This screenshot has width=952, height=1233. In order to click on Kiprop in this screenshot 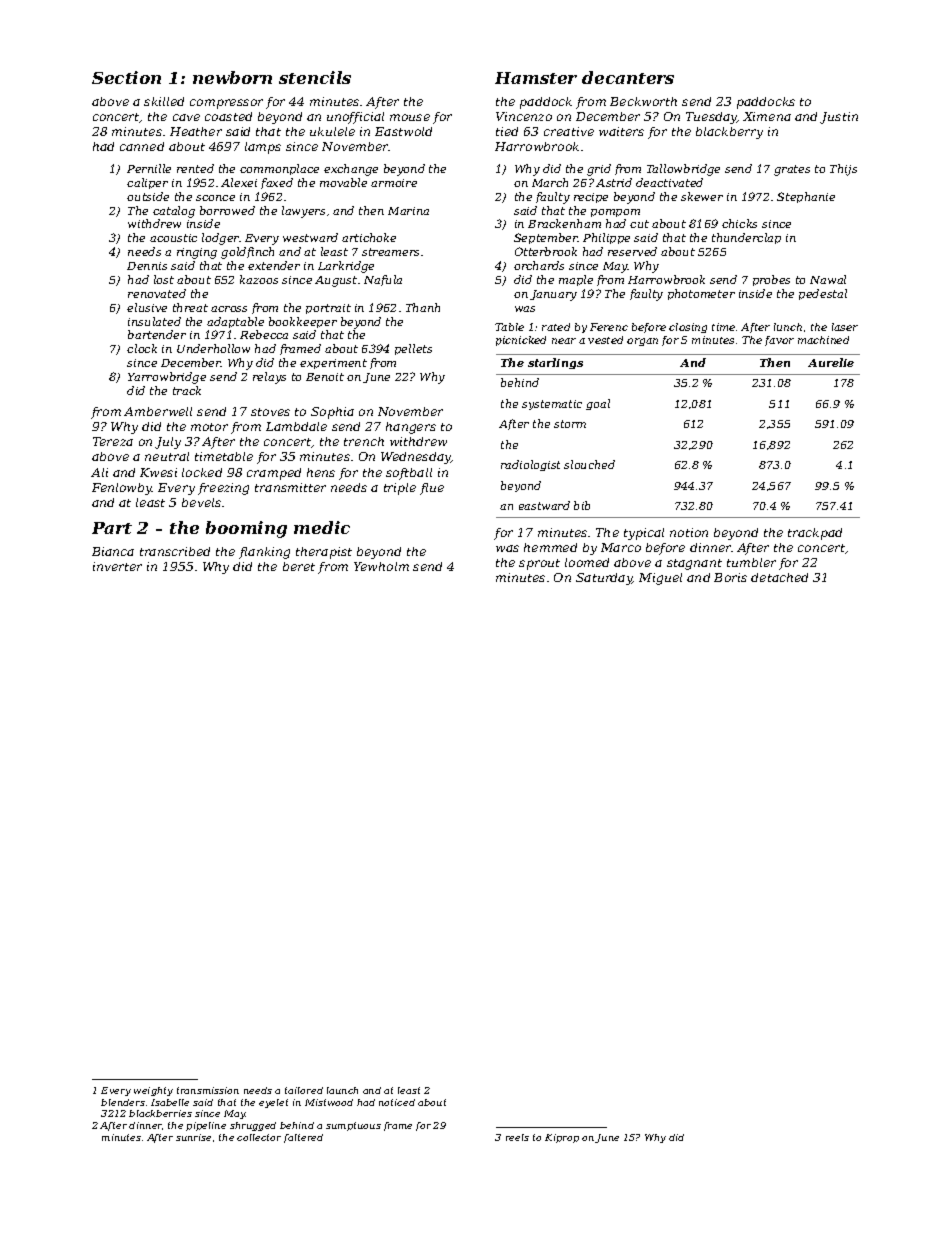, I will do `click(562, 1138)`.
